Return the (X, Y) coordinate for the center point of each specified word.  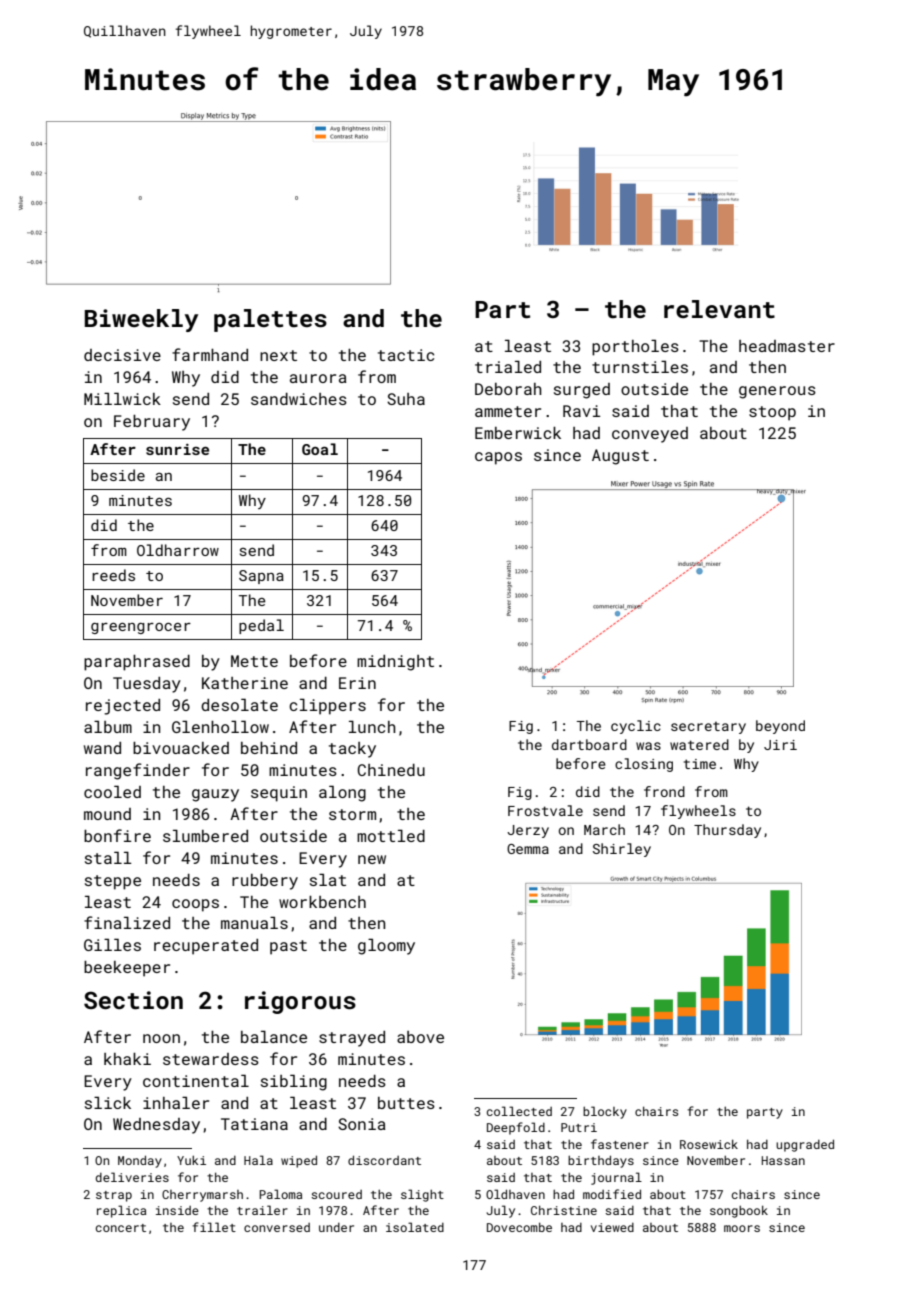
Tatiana (254, 1124)
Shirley (622, 850)
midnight (395, 663)
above (420, 1037)
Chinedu (391, 770)
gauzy (215, 795)
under (336, 1227)
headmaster (787, 346)
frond (664, 791)
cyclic (636, 727)
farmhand (210, 354)
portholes (635, 347)
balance (274, 1036)
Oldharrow (178, 550)
